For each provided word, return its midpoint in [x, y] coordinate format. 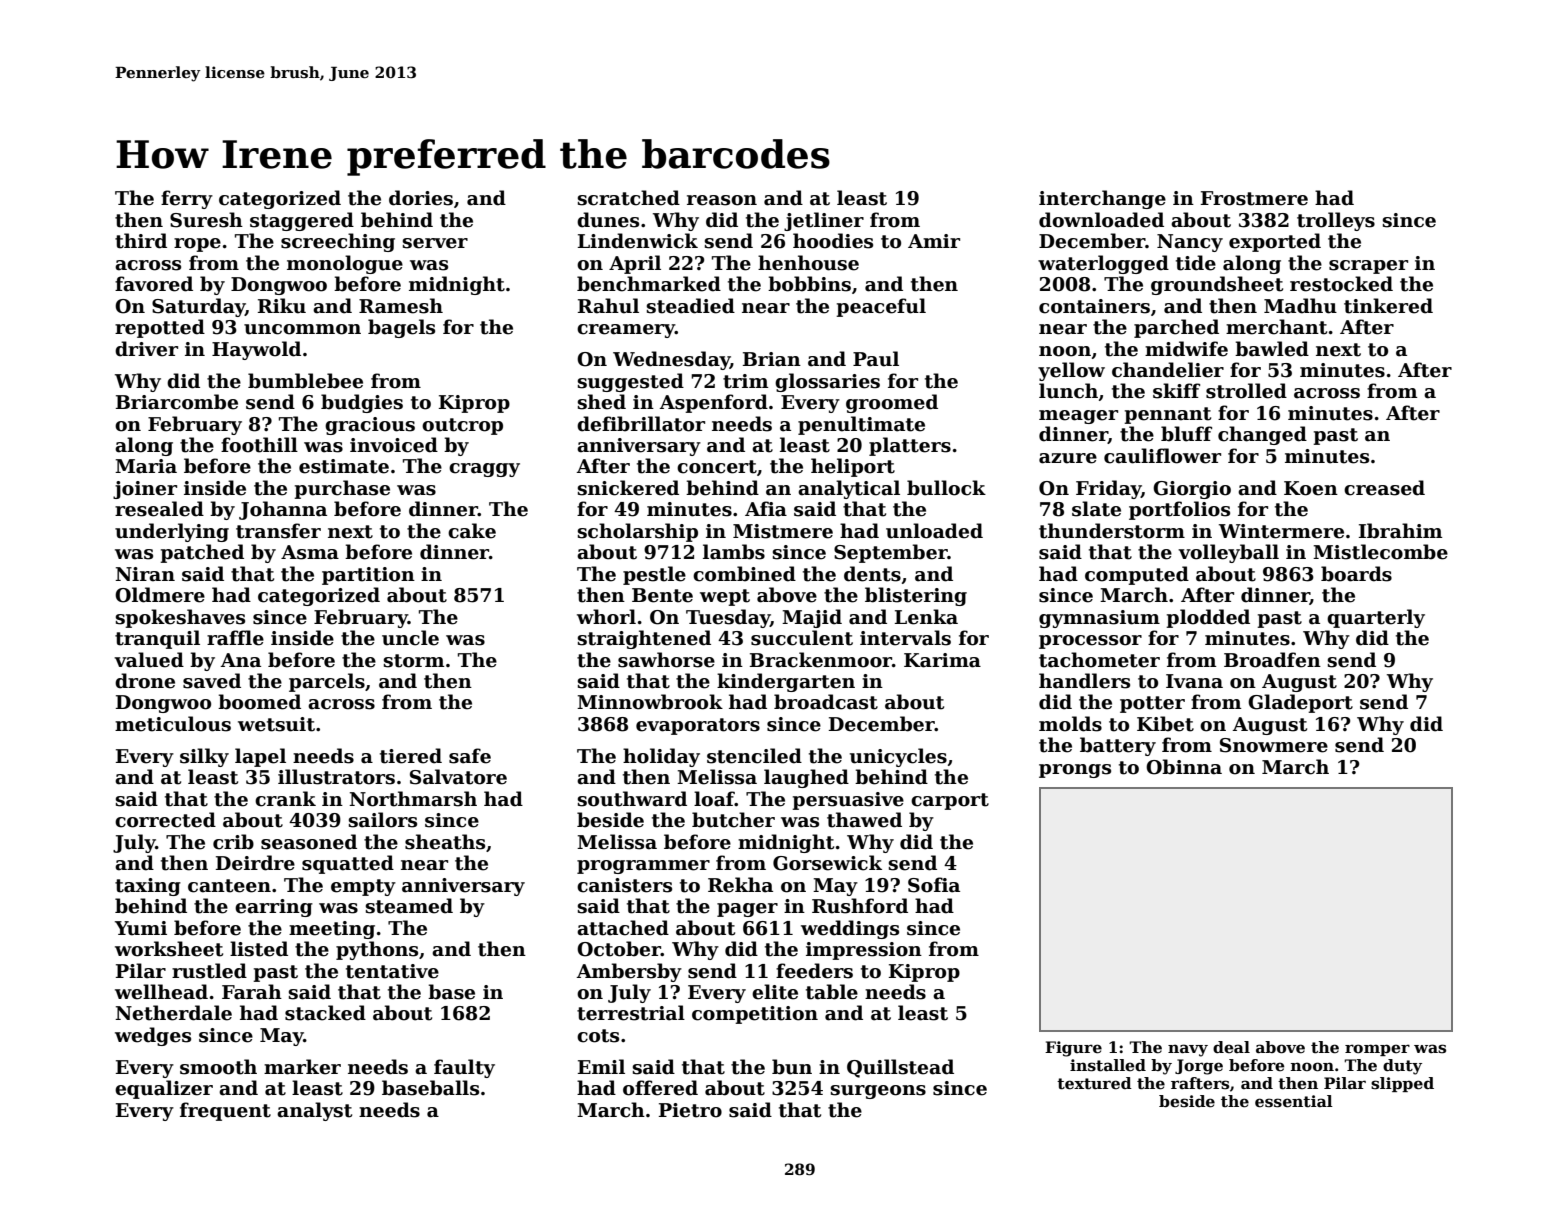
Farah [252, 992]
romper [1377, 1050]
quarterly [1376, 618]
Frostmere [1254, 198]
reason [722, 200]
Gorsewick [827, 863]
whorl [606, 617]
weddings [850, 929]
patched [202, 553]
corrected [165, 820]
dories [421, 198]
